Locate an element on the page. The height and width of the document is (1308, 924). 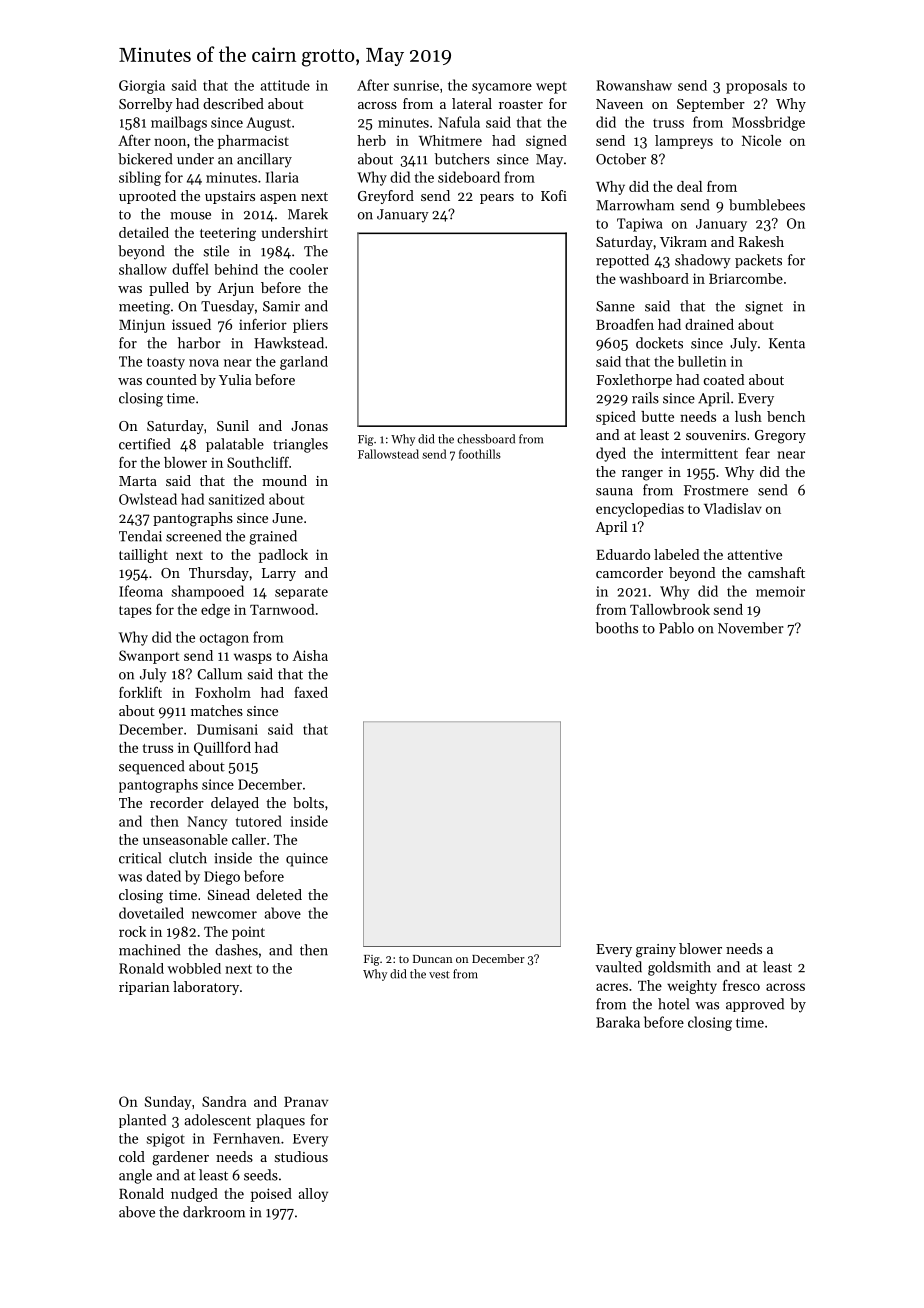
inferior is located at coordinates (263, 324).
